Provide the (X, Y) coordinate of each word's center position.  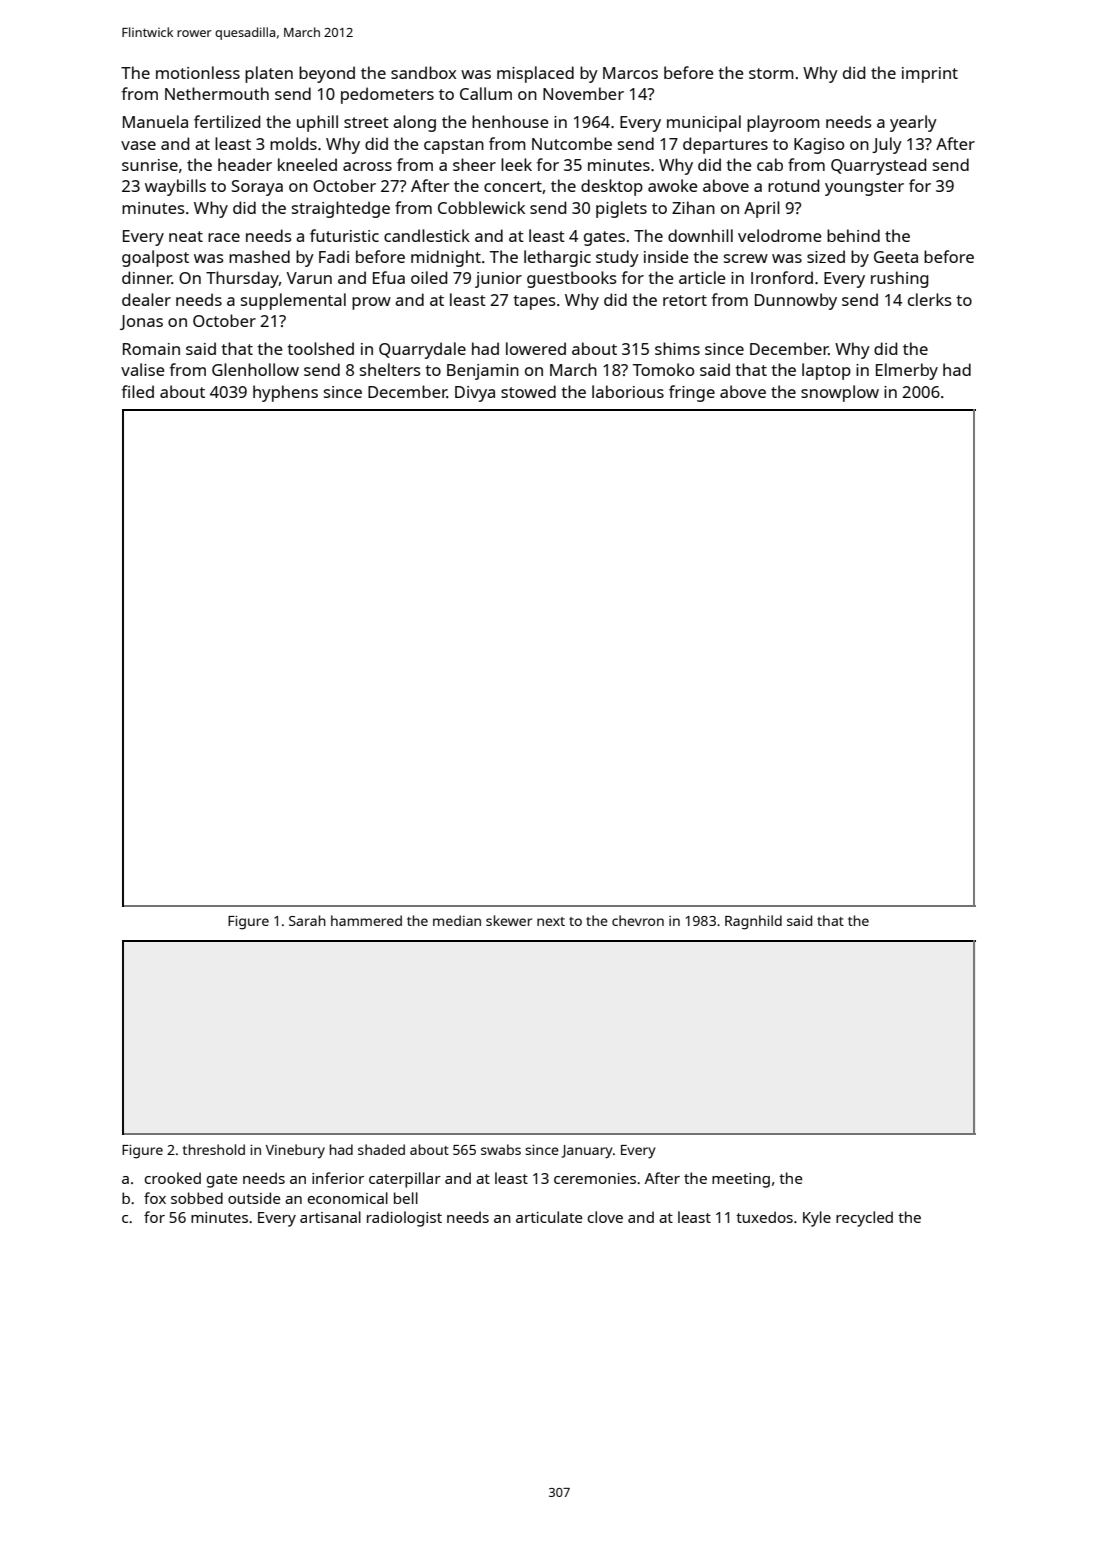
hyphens (285, 393)
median (457, 920)
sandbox (423, 72)
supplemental (293, 301)
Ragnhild (753, 922)
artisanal (330, 1217)
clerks (930, 299)
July (887, 145)
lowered (536, 348)
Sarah (307, 920)
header (245, 164)
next (551, 921)
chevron (638, 920)
